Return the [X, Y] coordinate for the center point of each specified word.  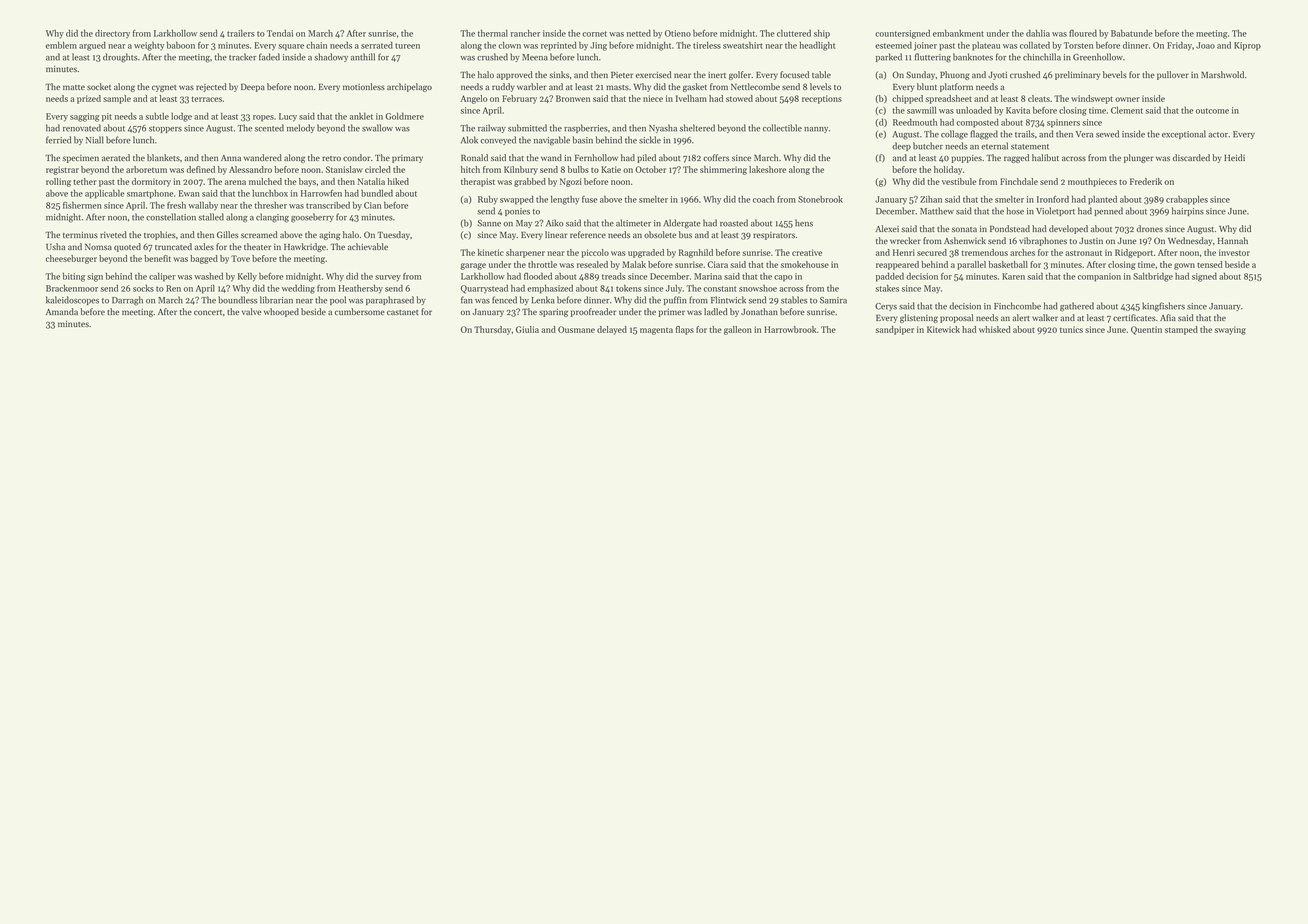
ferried [58, 140]
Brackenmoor [72, 288]
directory [112, 34]
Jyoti [997, 75]
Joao [1205, 45]
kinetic [491, 252]
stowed [739, 98]
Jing [598, 46]
